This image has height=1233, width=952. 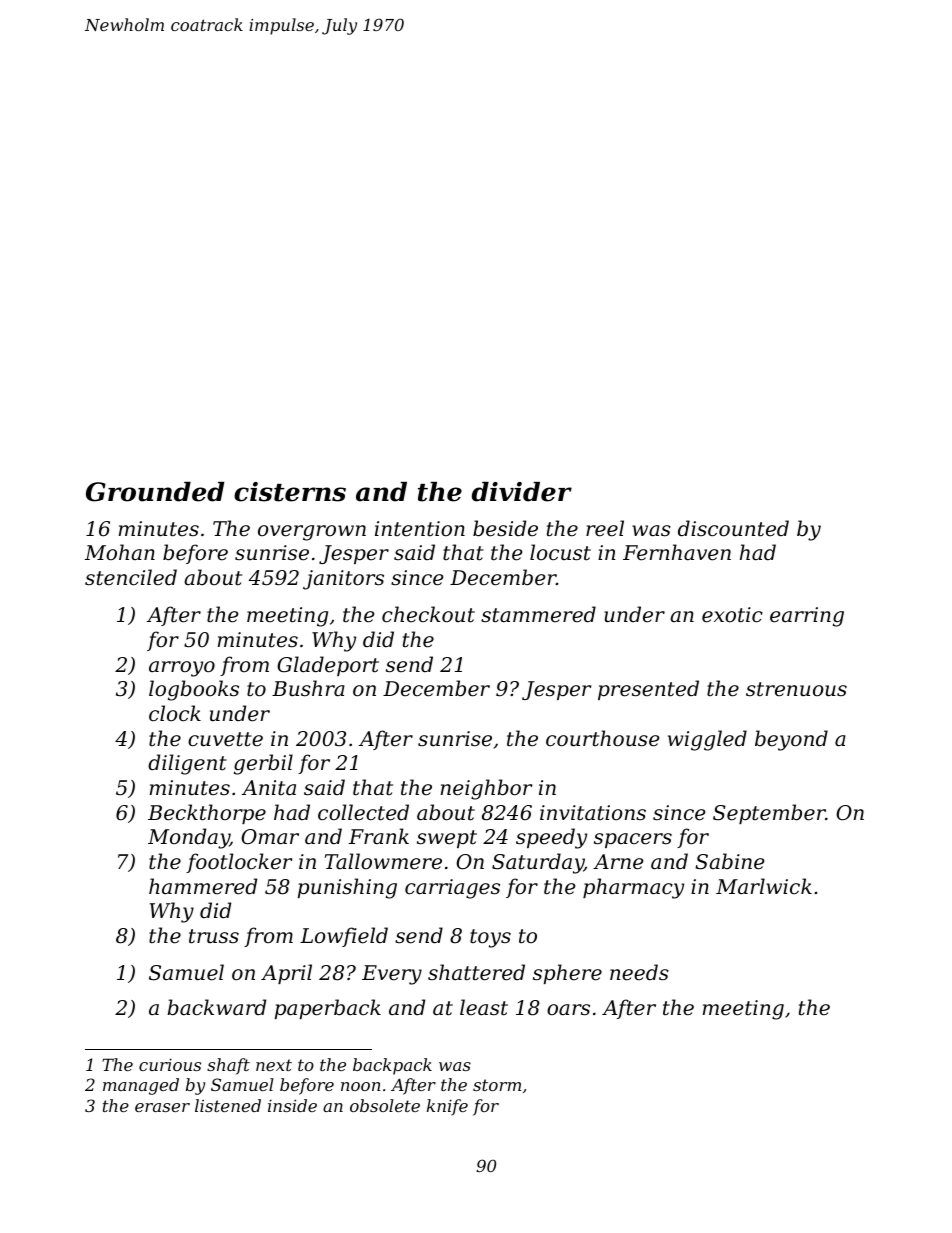 I want to click on invitations, so click(x=593, y=813).
